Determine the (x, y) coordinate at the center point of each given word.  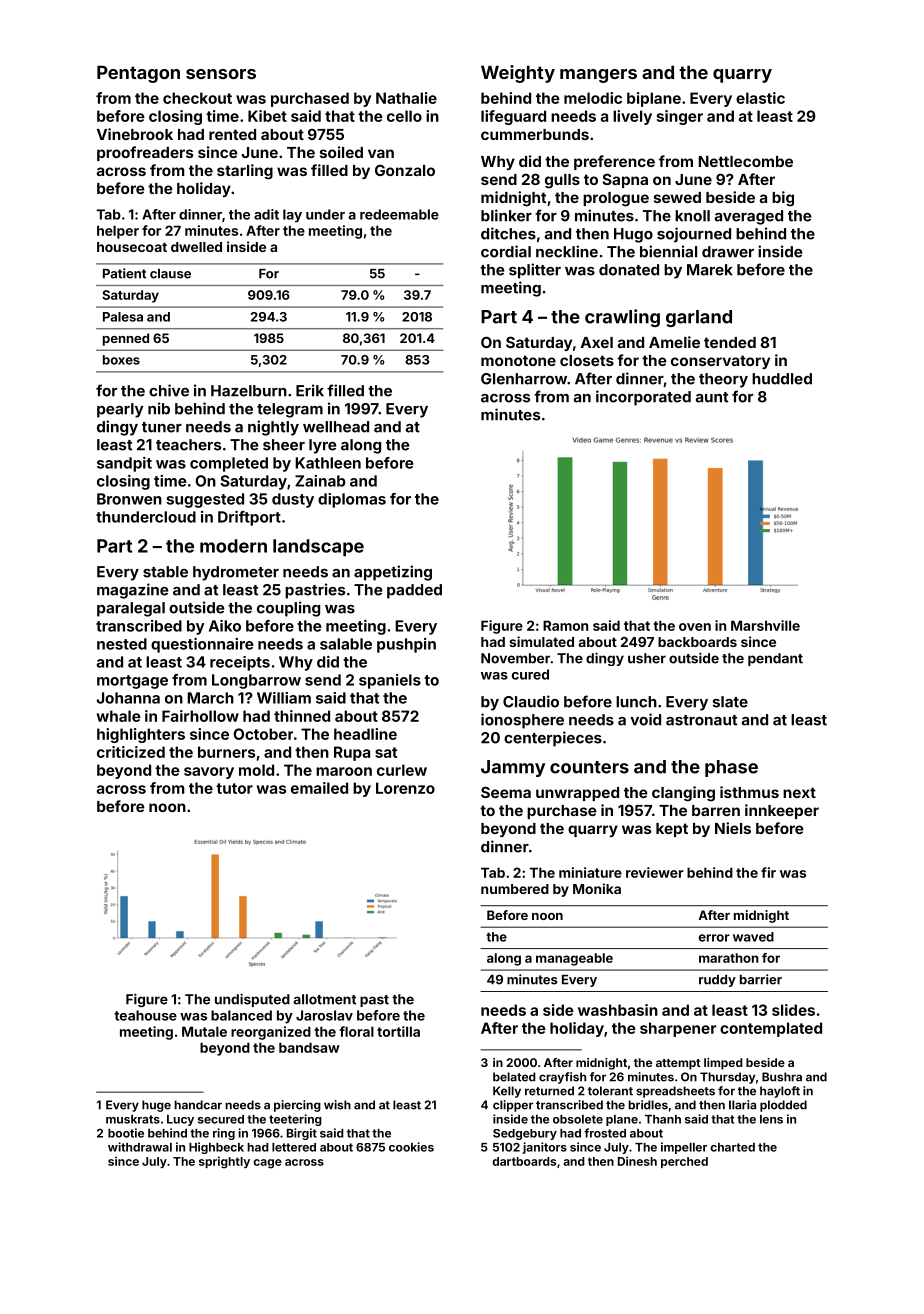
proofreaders (145, 153)
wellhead (336, 427)
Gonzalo (405, 170)
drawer (728, 252)
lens (771, 1119)
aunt (712, 397)
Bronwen (129, 499)
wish (337, 1105)
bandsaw (309, 1047)
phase (731, 768)
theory (723, 380)
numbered (515, 889)
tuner (162, 427)
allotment (324, 999)
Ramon (565, 625)
